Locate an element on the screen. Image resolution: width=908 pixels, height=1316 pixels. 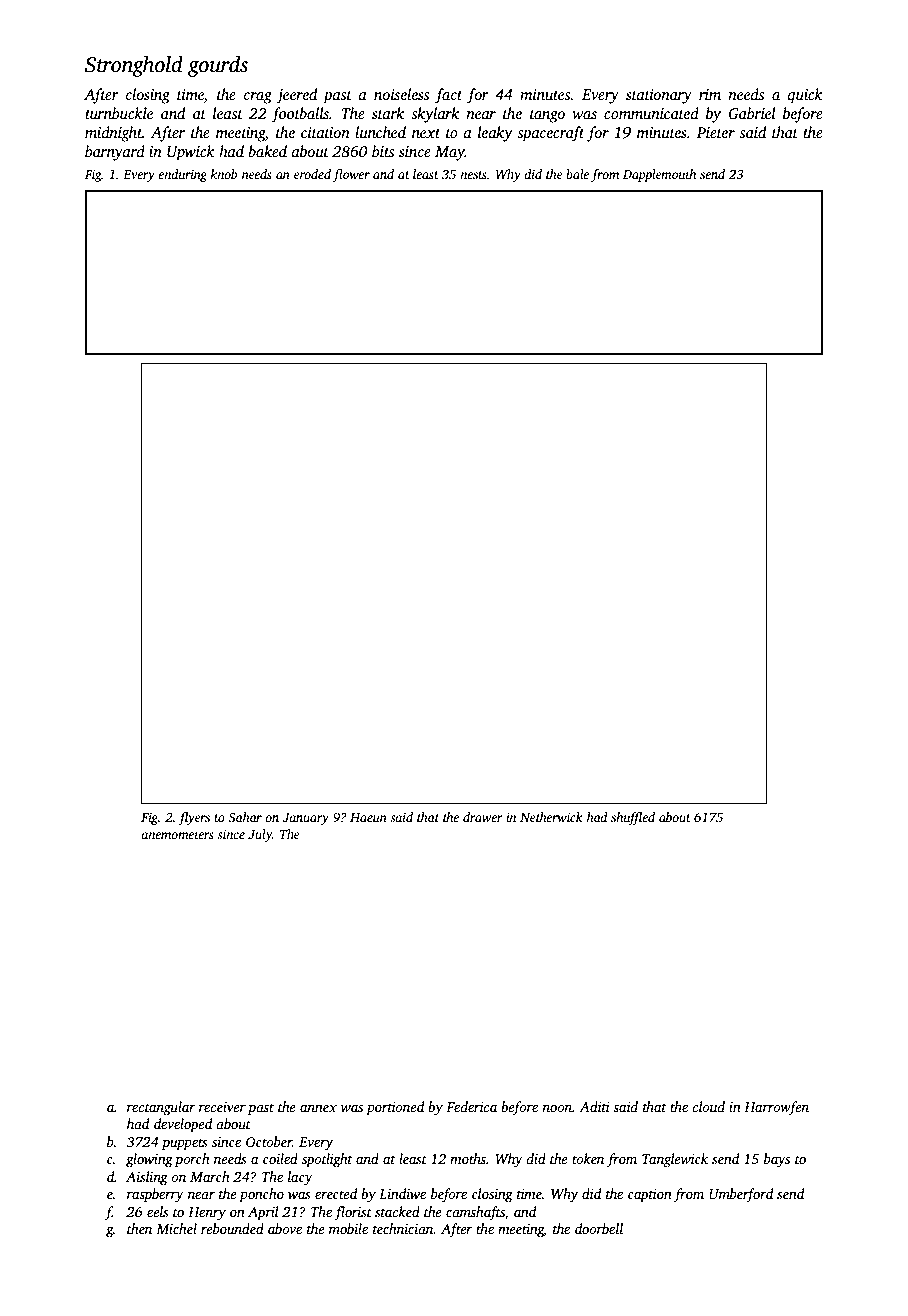
Haeun is located at coordinates (368, 817).
